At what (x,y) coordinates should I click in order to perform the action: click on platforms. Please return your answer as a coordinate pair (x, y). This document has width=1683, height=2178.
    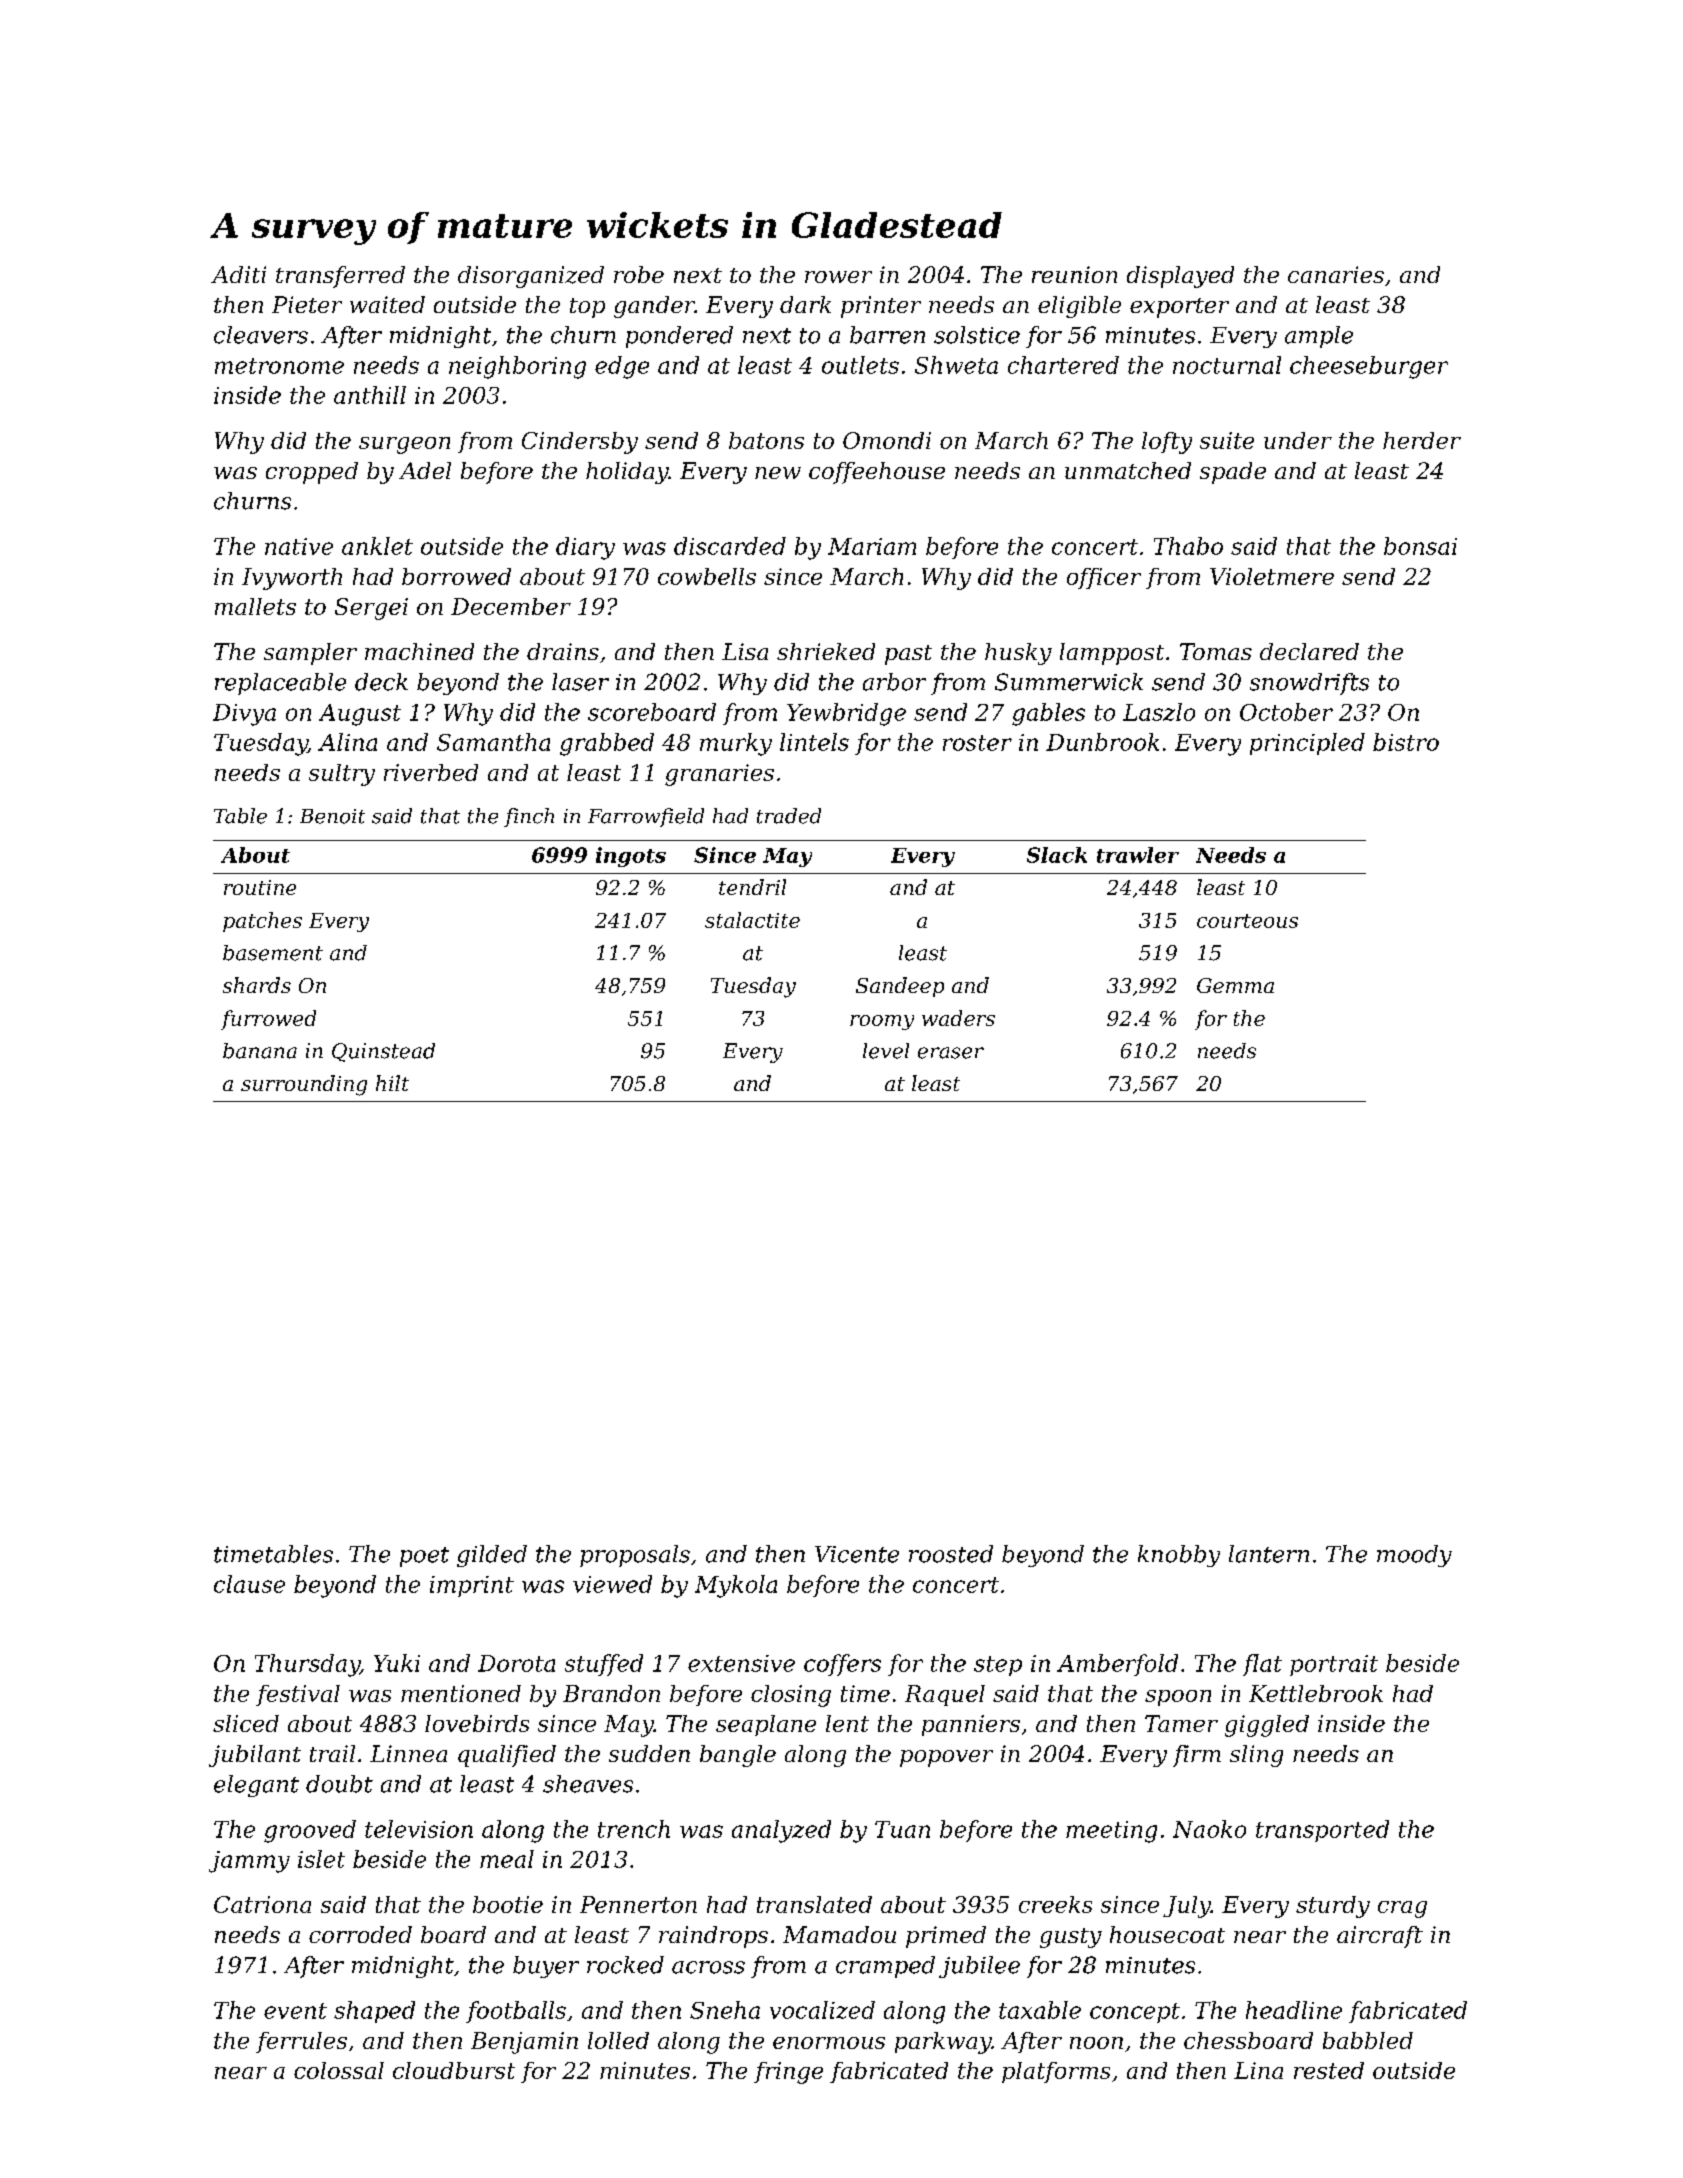
    Looking at the image, I should click on (1056, 2072).
